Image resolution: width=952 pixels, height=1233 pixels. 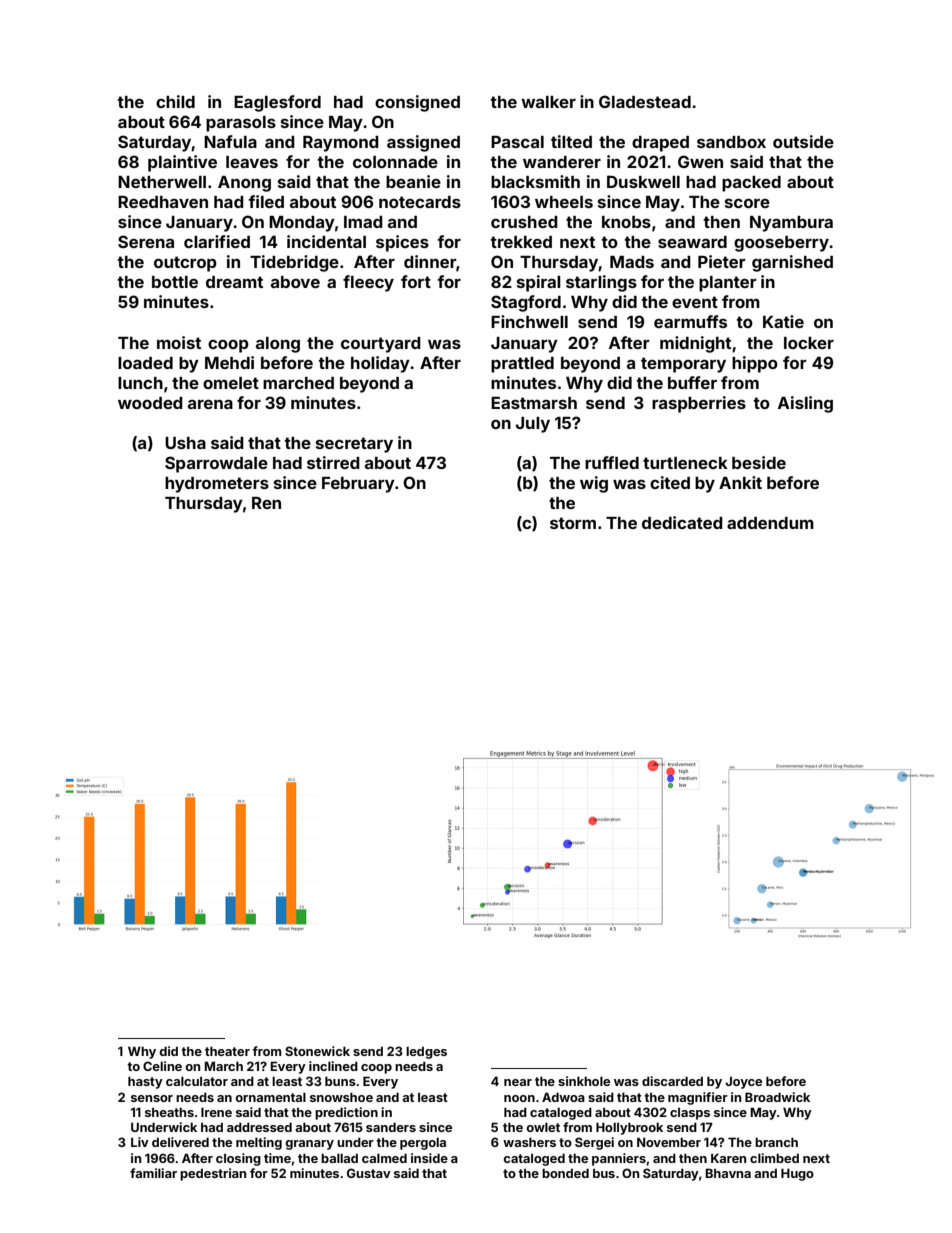 What do you see at coordinates (770, 523) in the screenshot?
I see `addendum` at bounding box center [770, 523].
